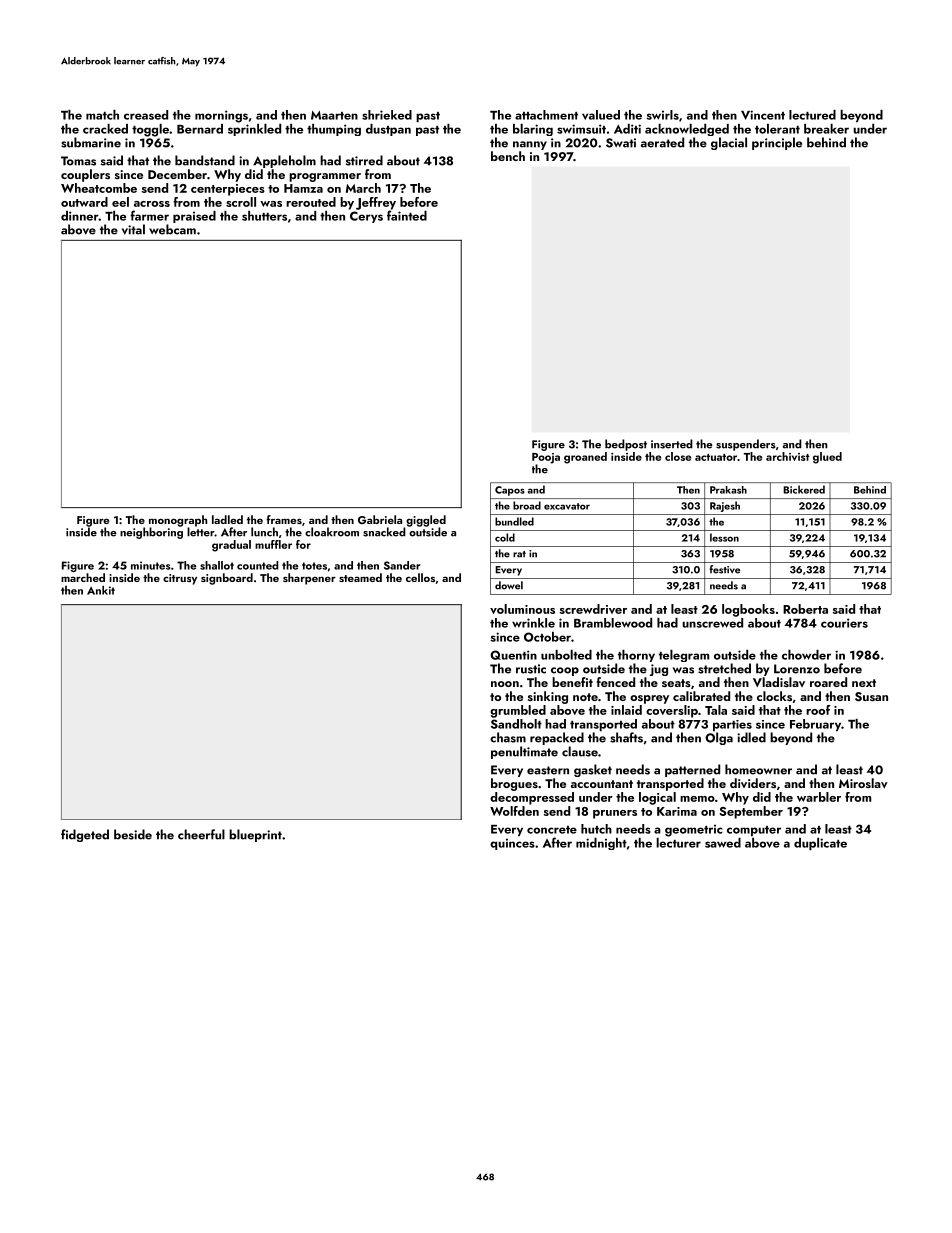 The image size is (952, 1233). Describe the element at coordinates (508, 737) in the document. I see `chasm` at that location.
